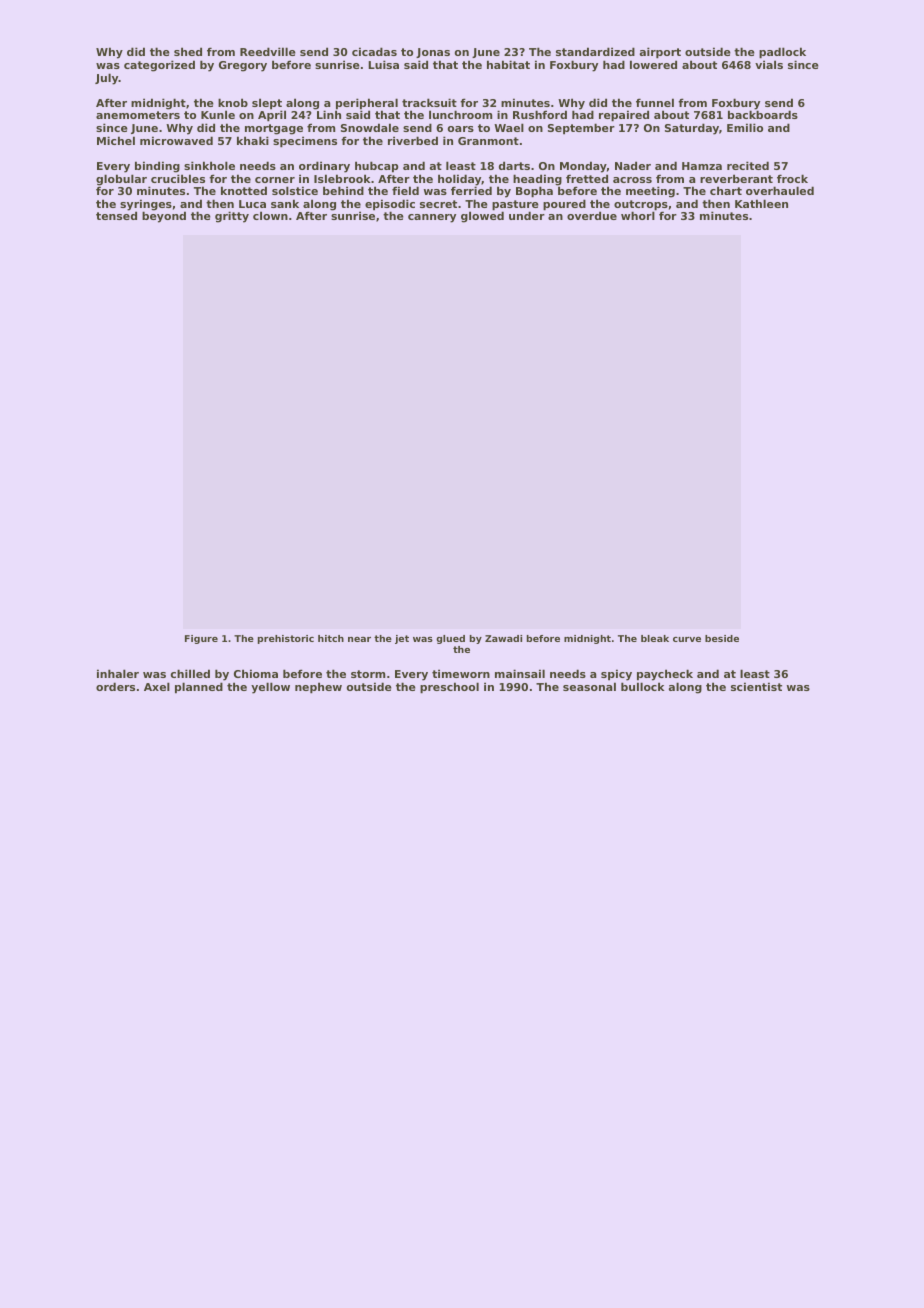 This image has width=924, height=1308. Describe the element at coordinates (761, 203) in the image. I see `Kathleen` at that location.
